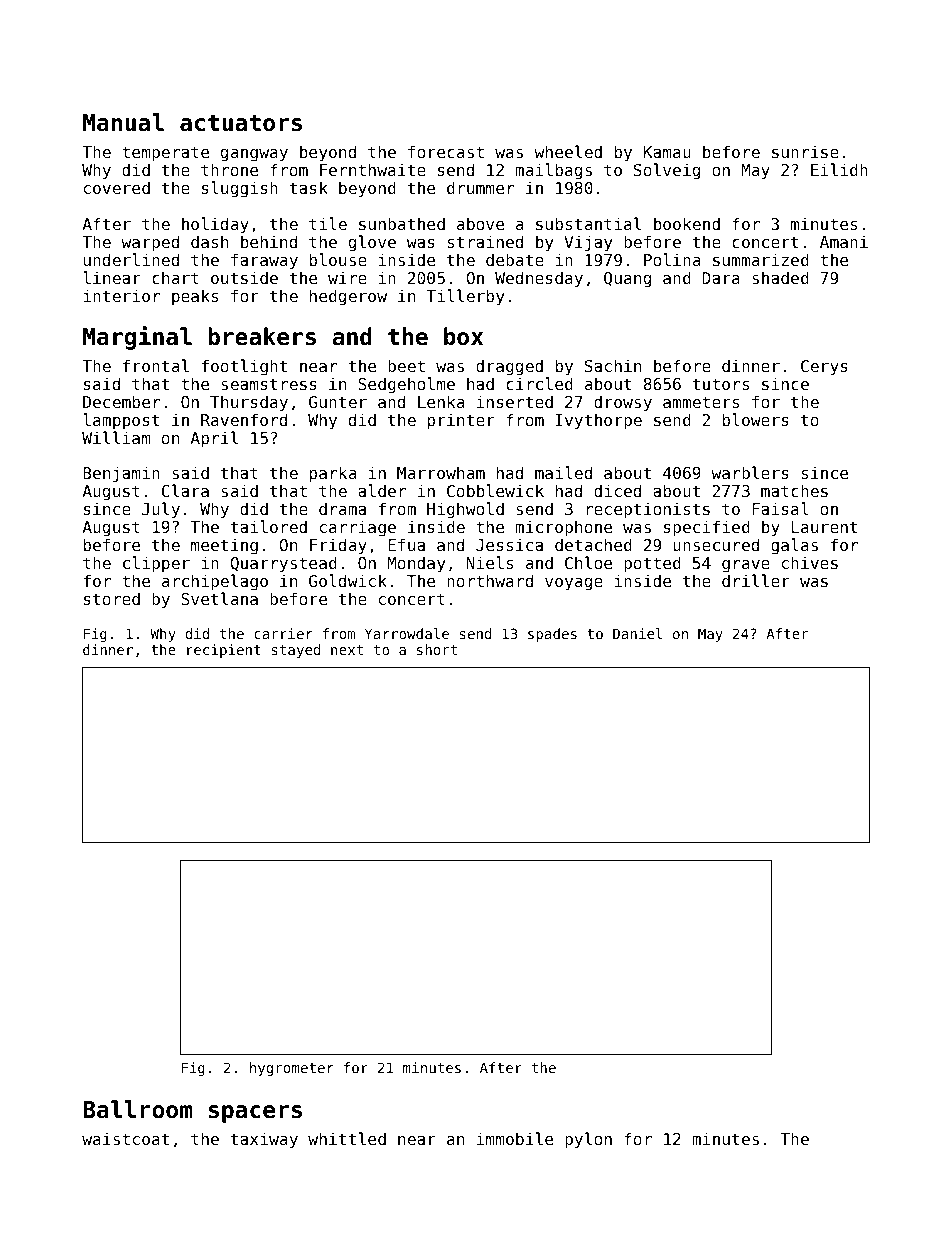 The height and width of the screenshot is (1233, 952). What do you see at coordinates (255, 1114) in the screenshot?
I see `spacers` at bounding box center [255, 1114].
